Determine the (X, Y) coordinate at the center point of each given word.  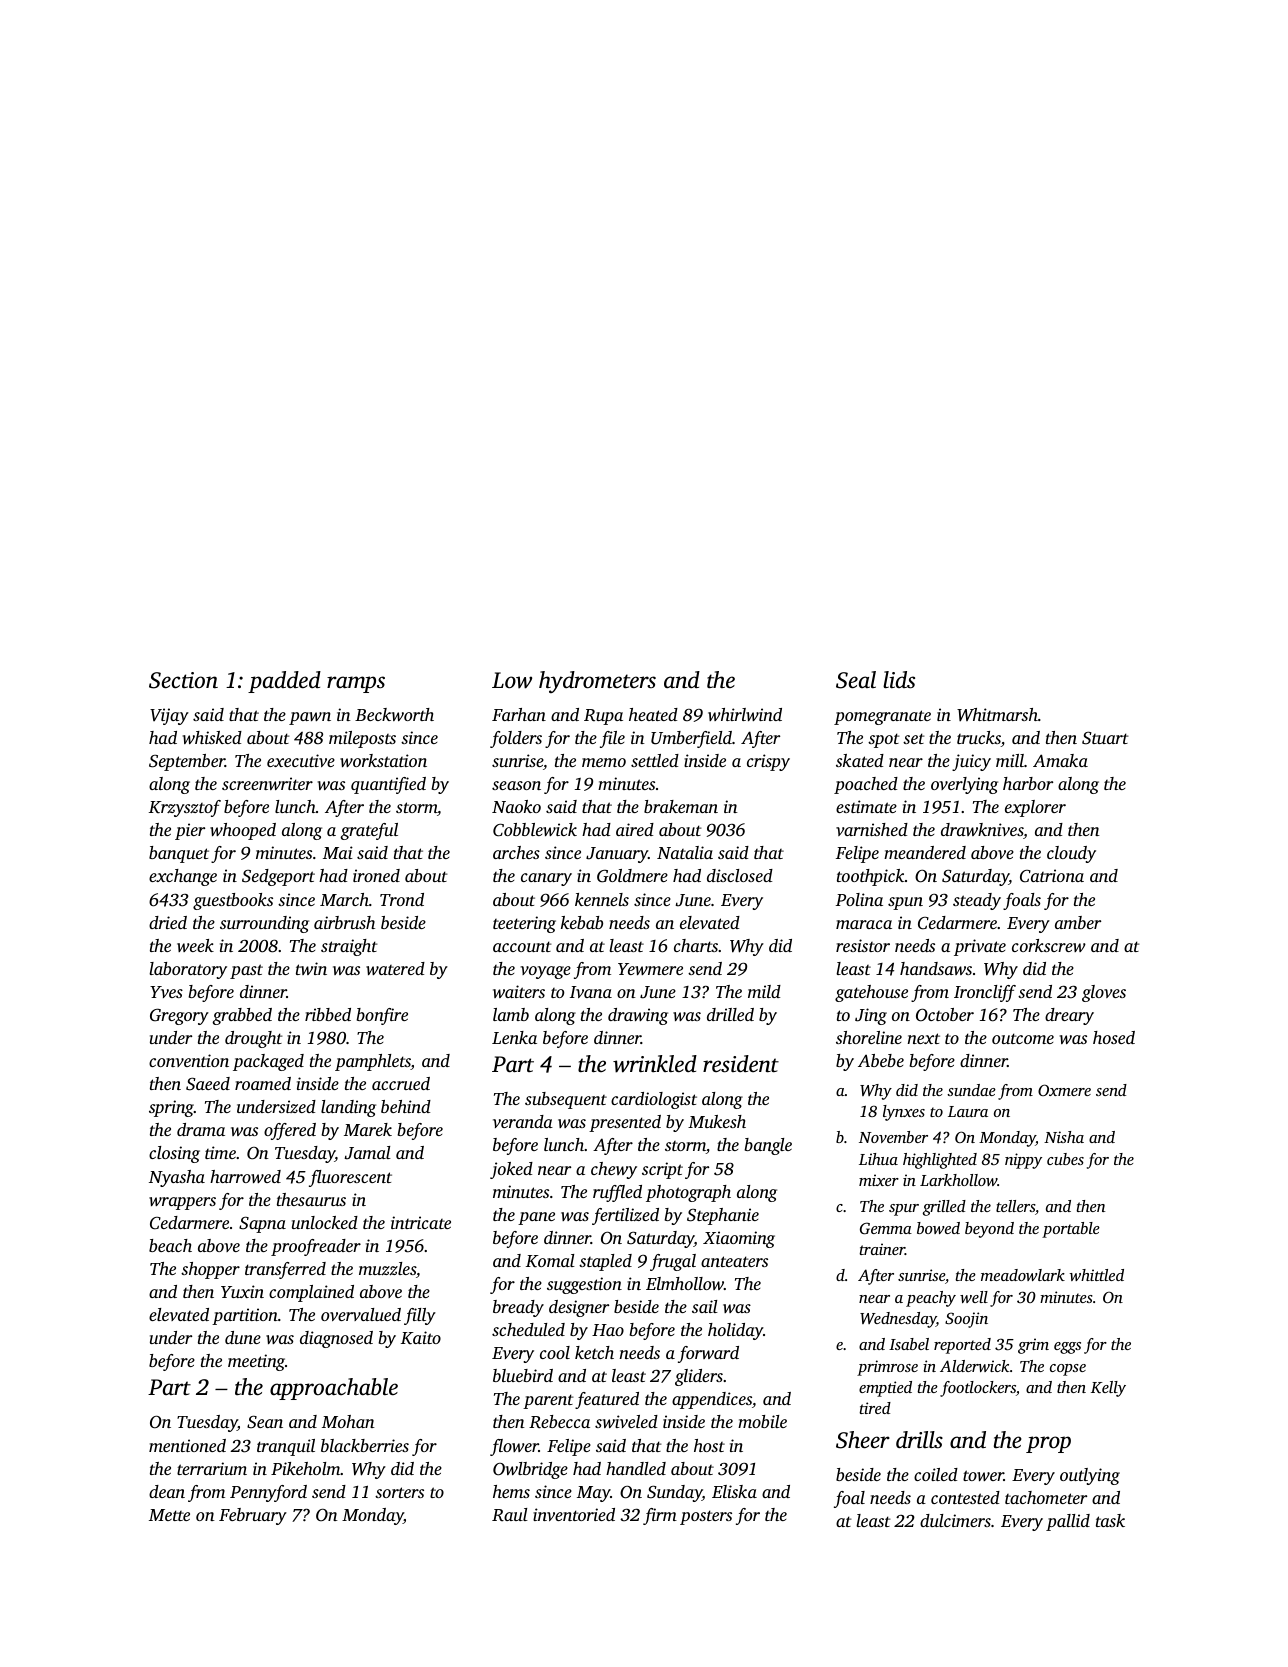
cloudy (1071, 854)
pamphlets (373, 1062)
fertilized (625, 1216)
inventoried (574, 1514)
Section (183, 680)
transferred (285, 1270)
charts (696, 945)
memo (604, 762)
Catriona (1052, 876)
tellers (1015, 1206)
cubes (1065, 1159)
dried (168, 922)
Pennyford (268, 1493)
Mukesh (717, 1121)
